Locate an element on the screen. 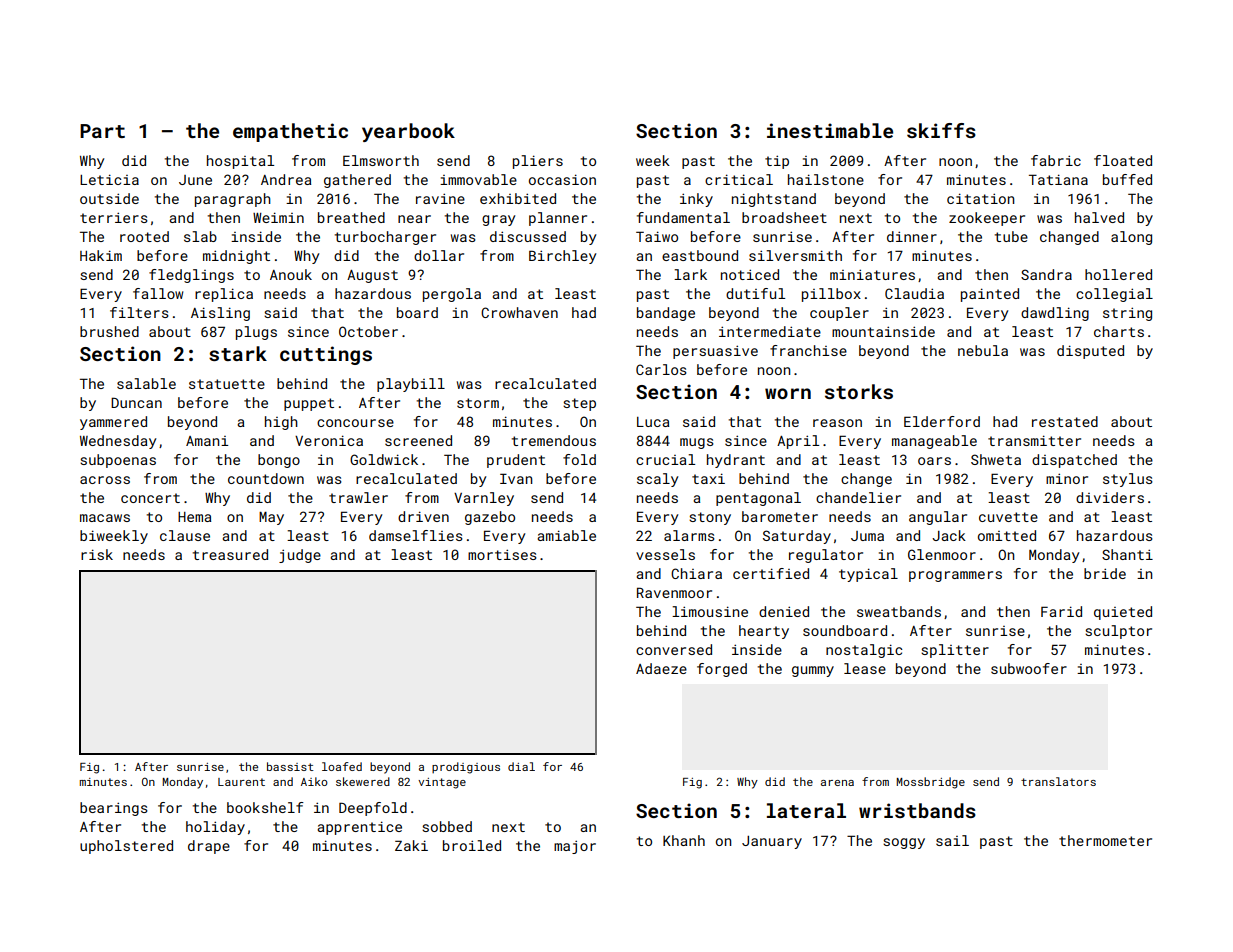  fabric is located at coordinates (1056, 160).
